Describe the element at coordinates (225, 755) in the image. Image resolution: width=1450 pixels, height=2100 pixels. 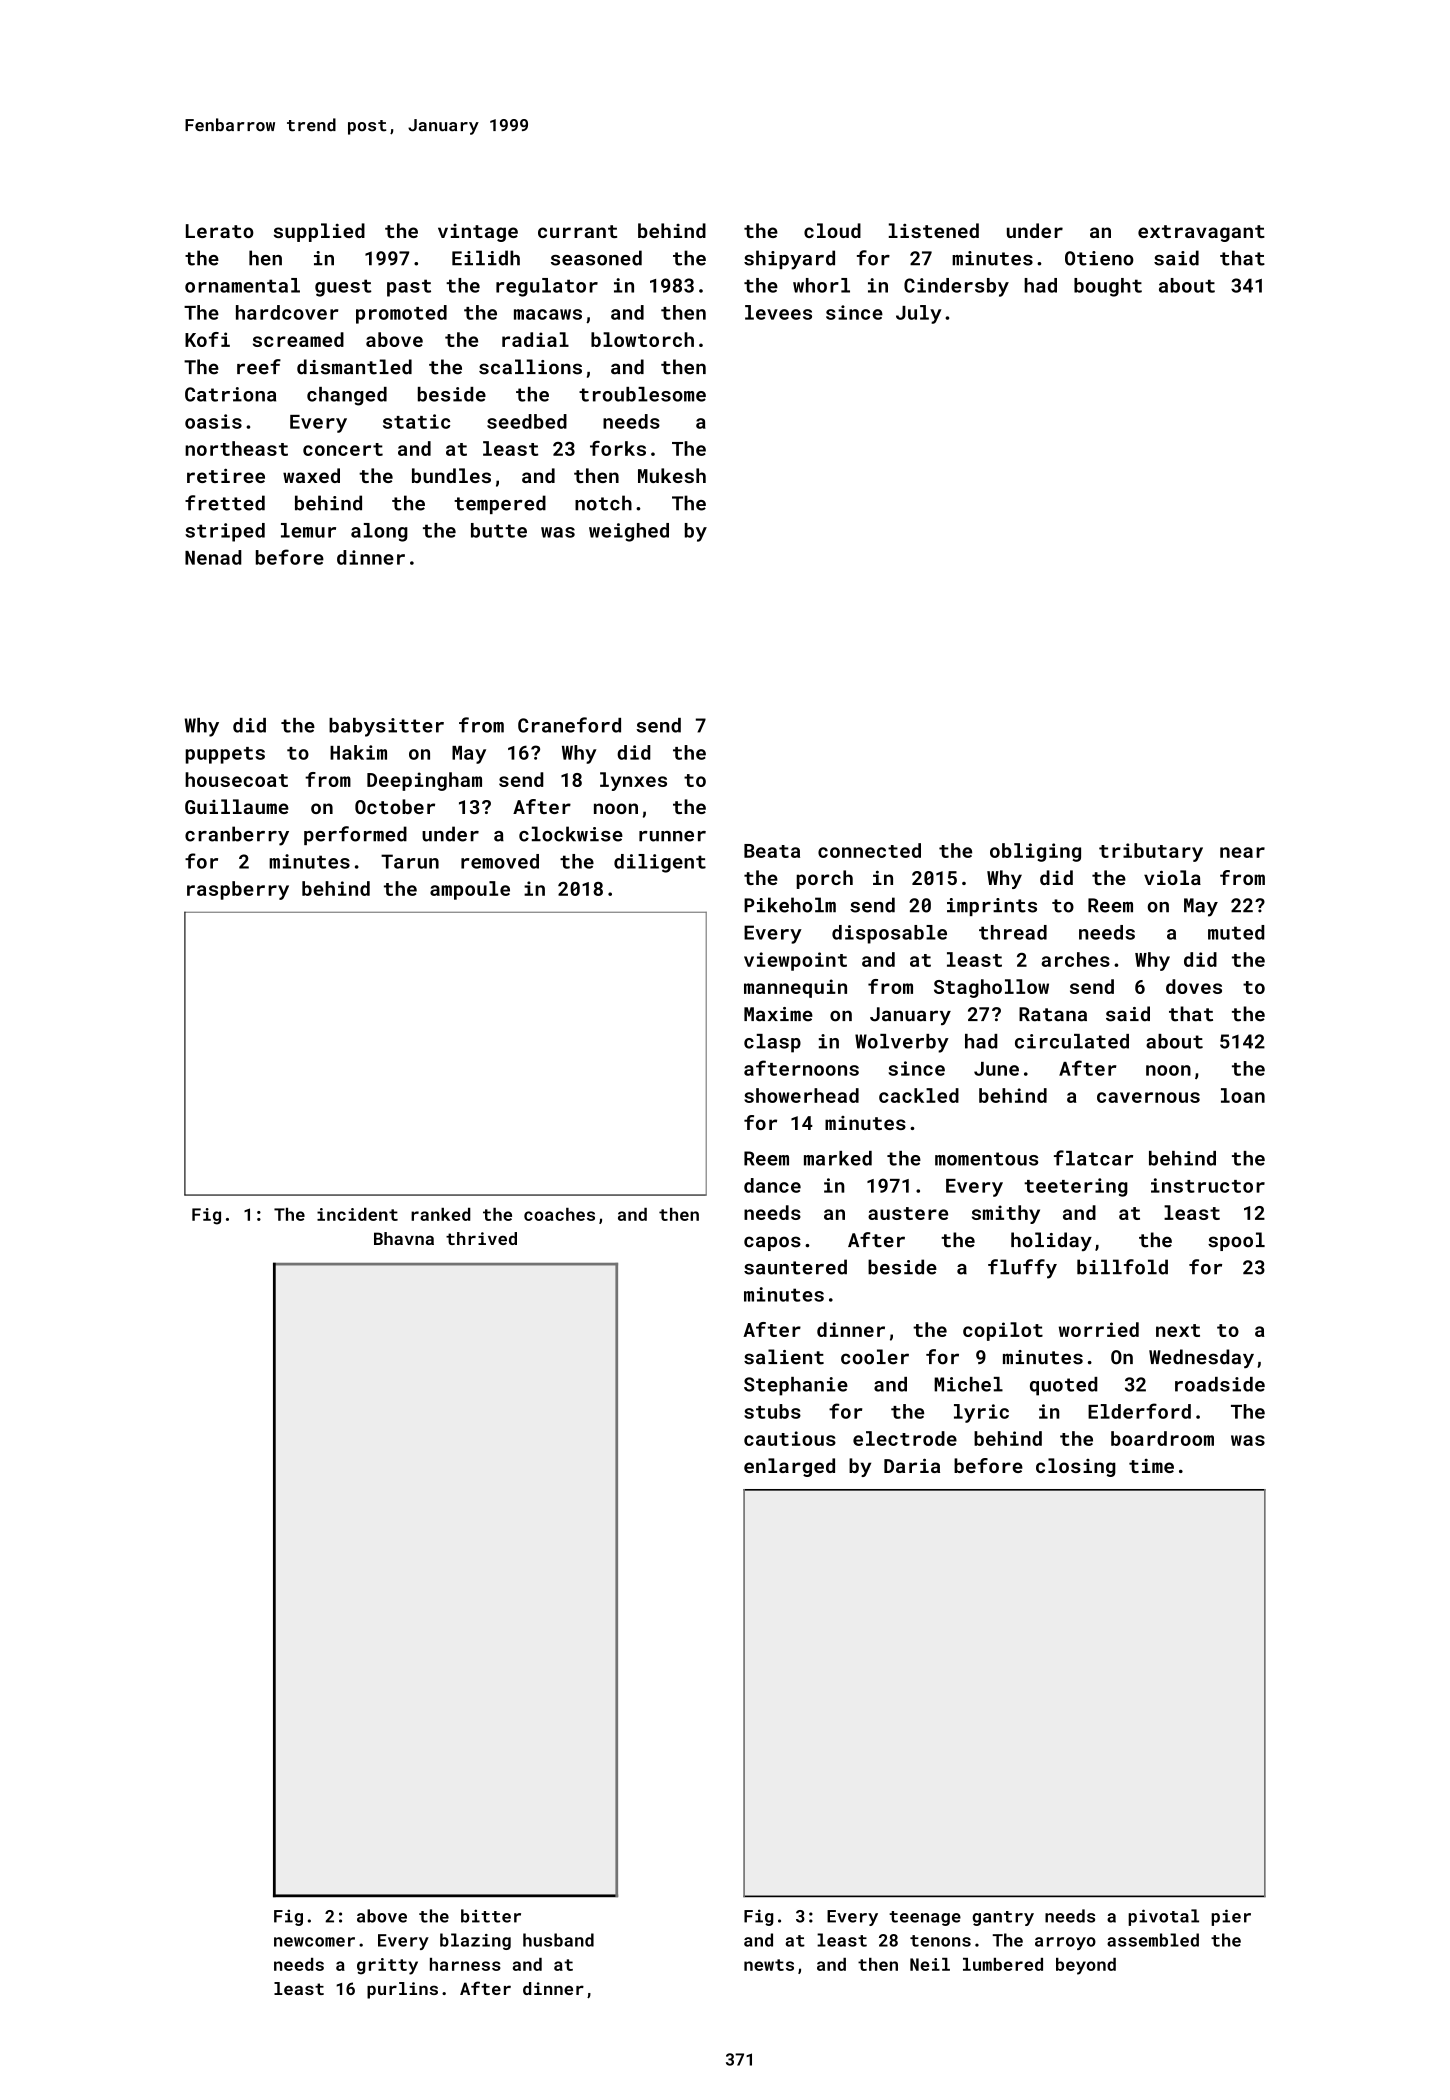
I see `puppets` at that location.
